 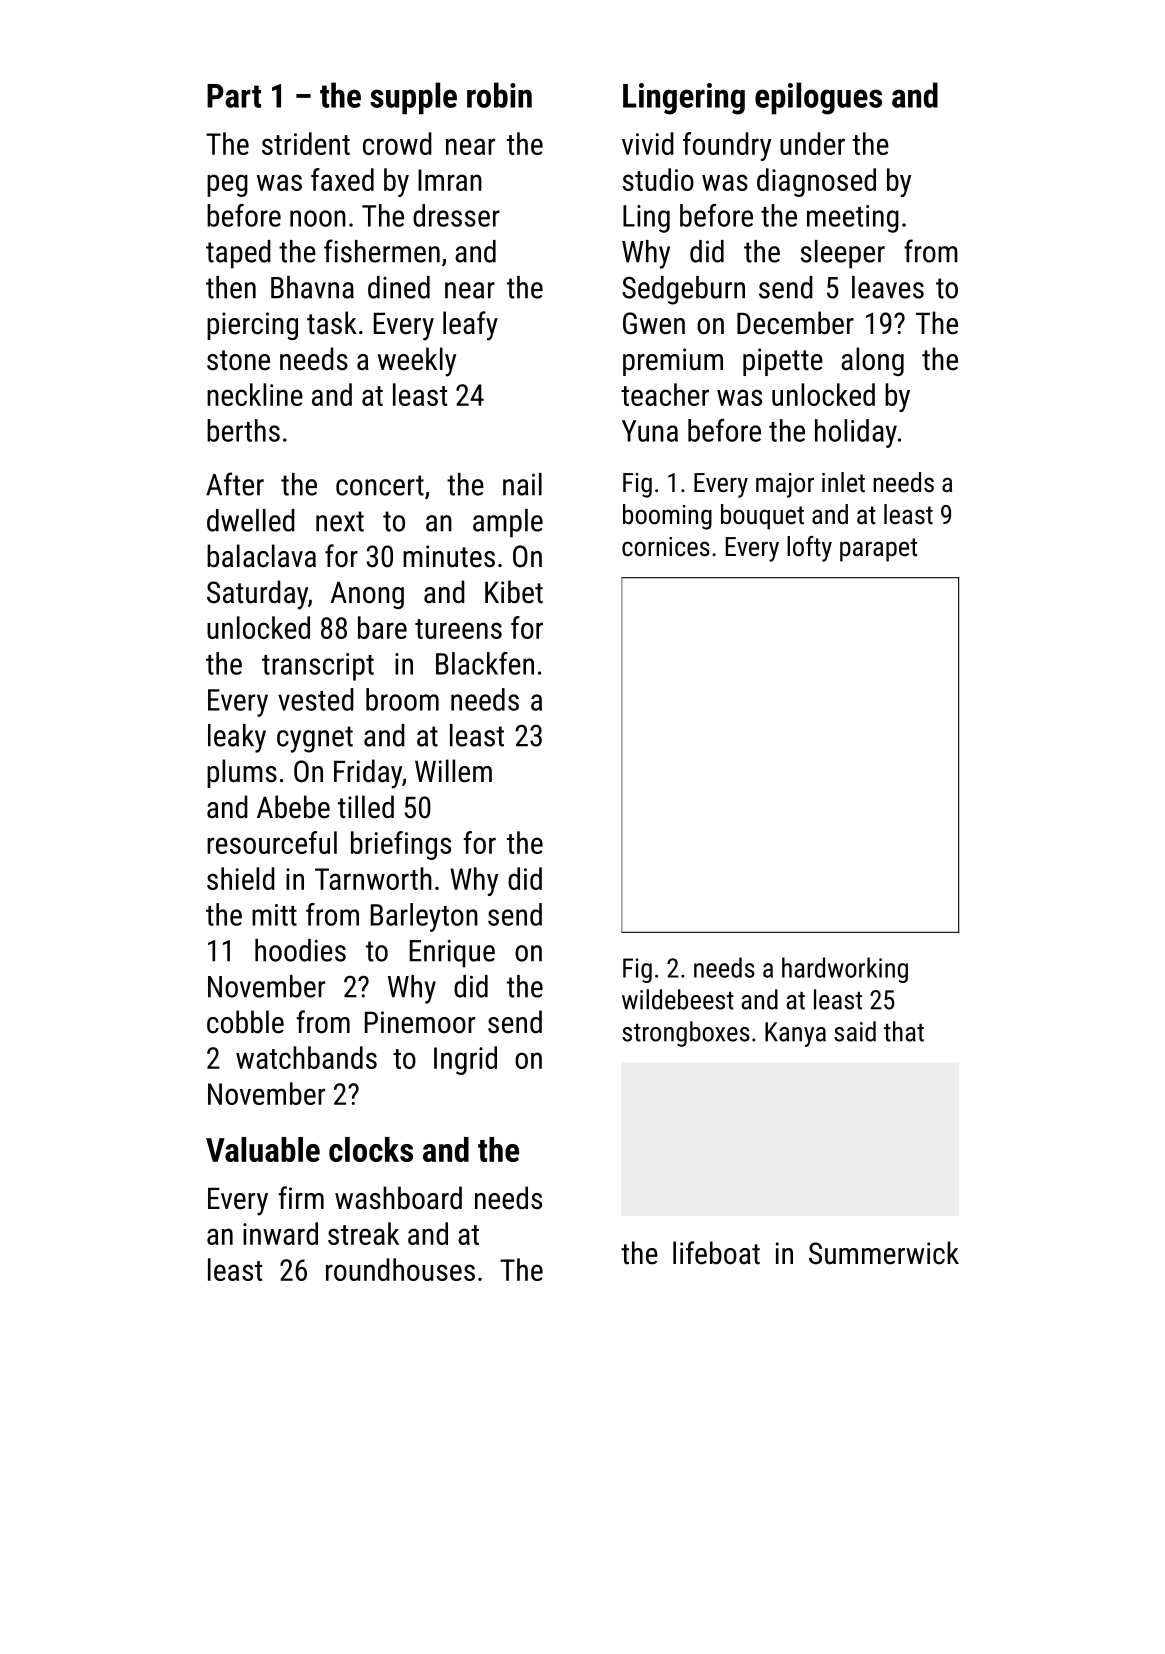 I want to click on epilogues, so click(x=818, y=98).
